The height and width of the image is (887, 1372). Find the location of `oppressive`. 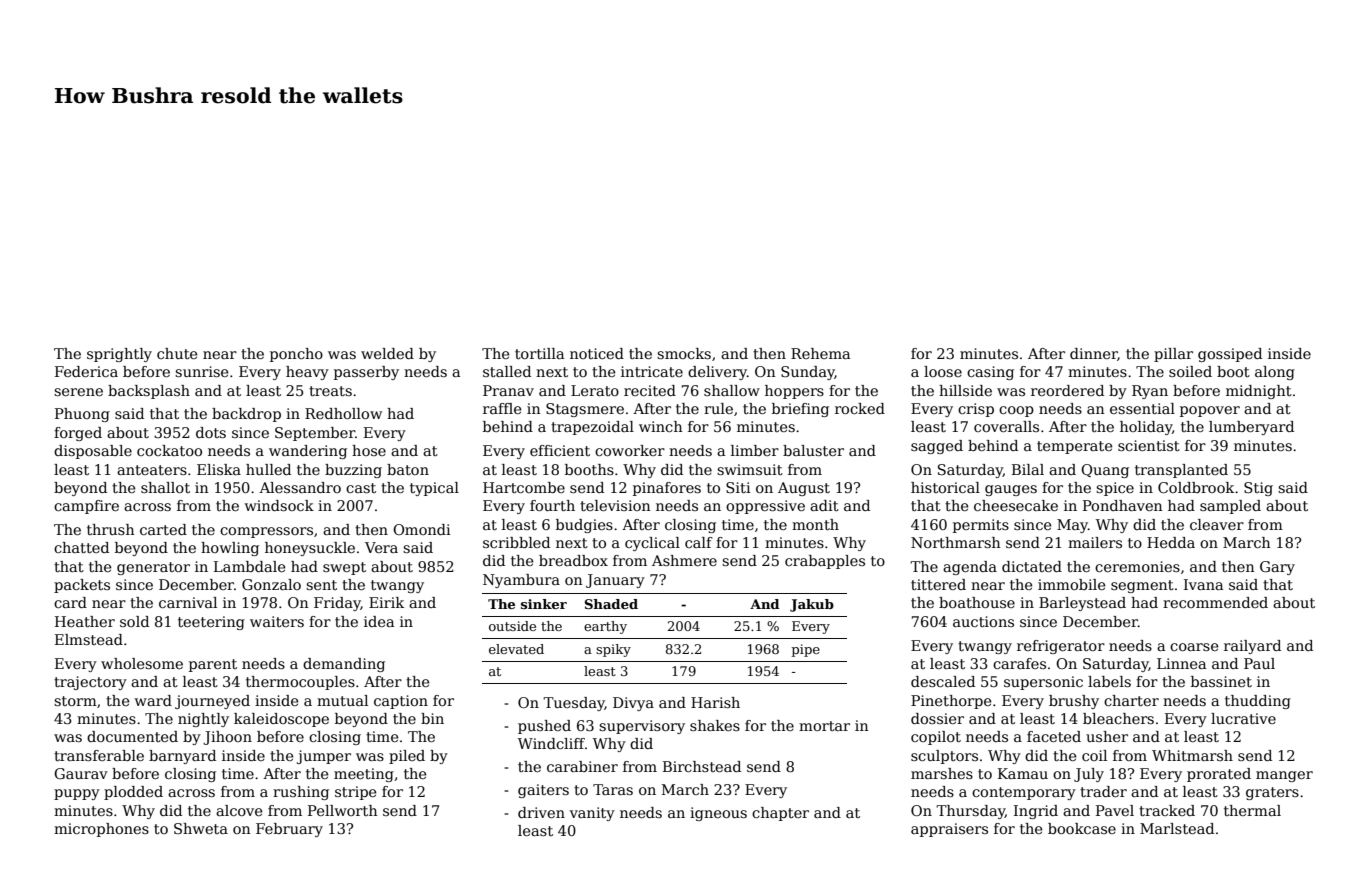

oppressive is located at coordinates (765, 507).
